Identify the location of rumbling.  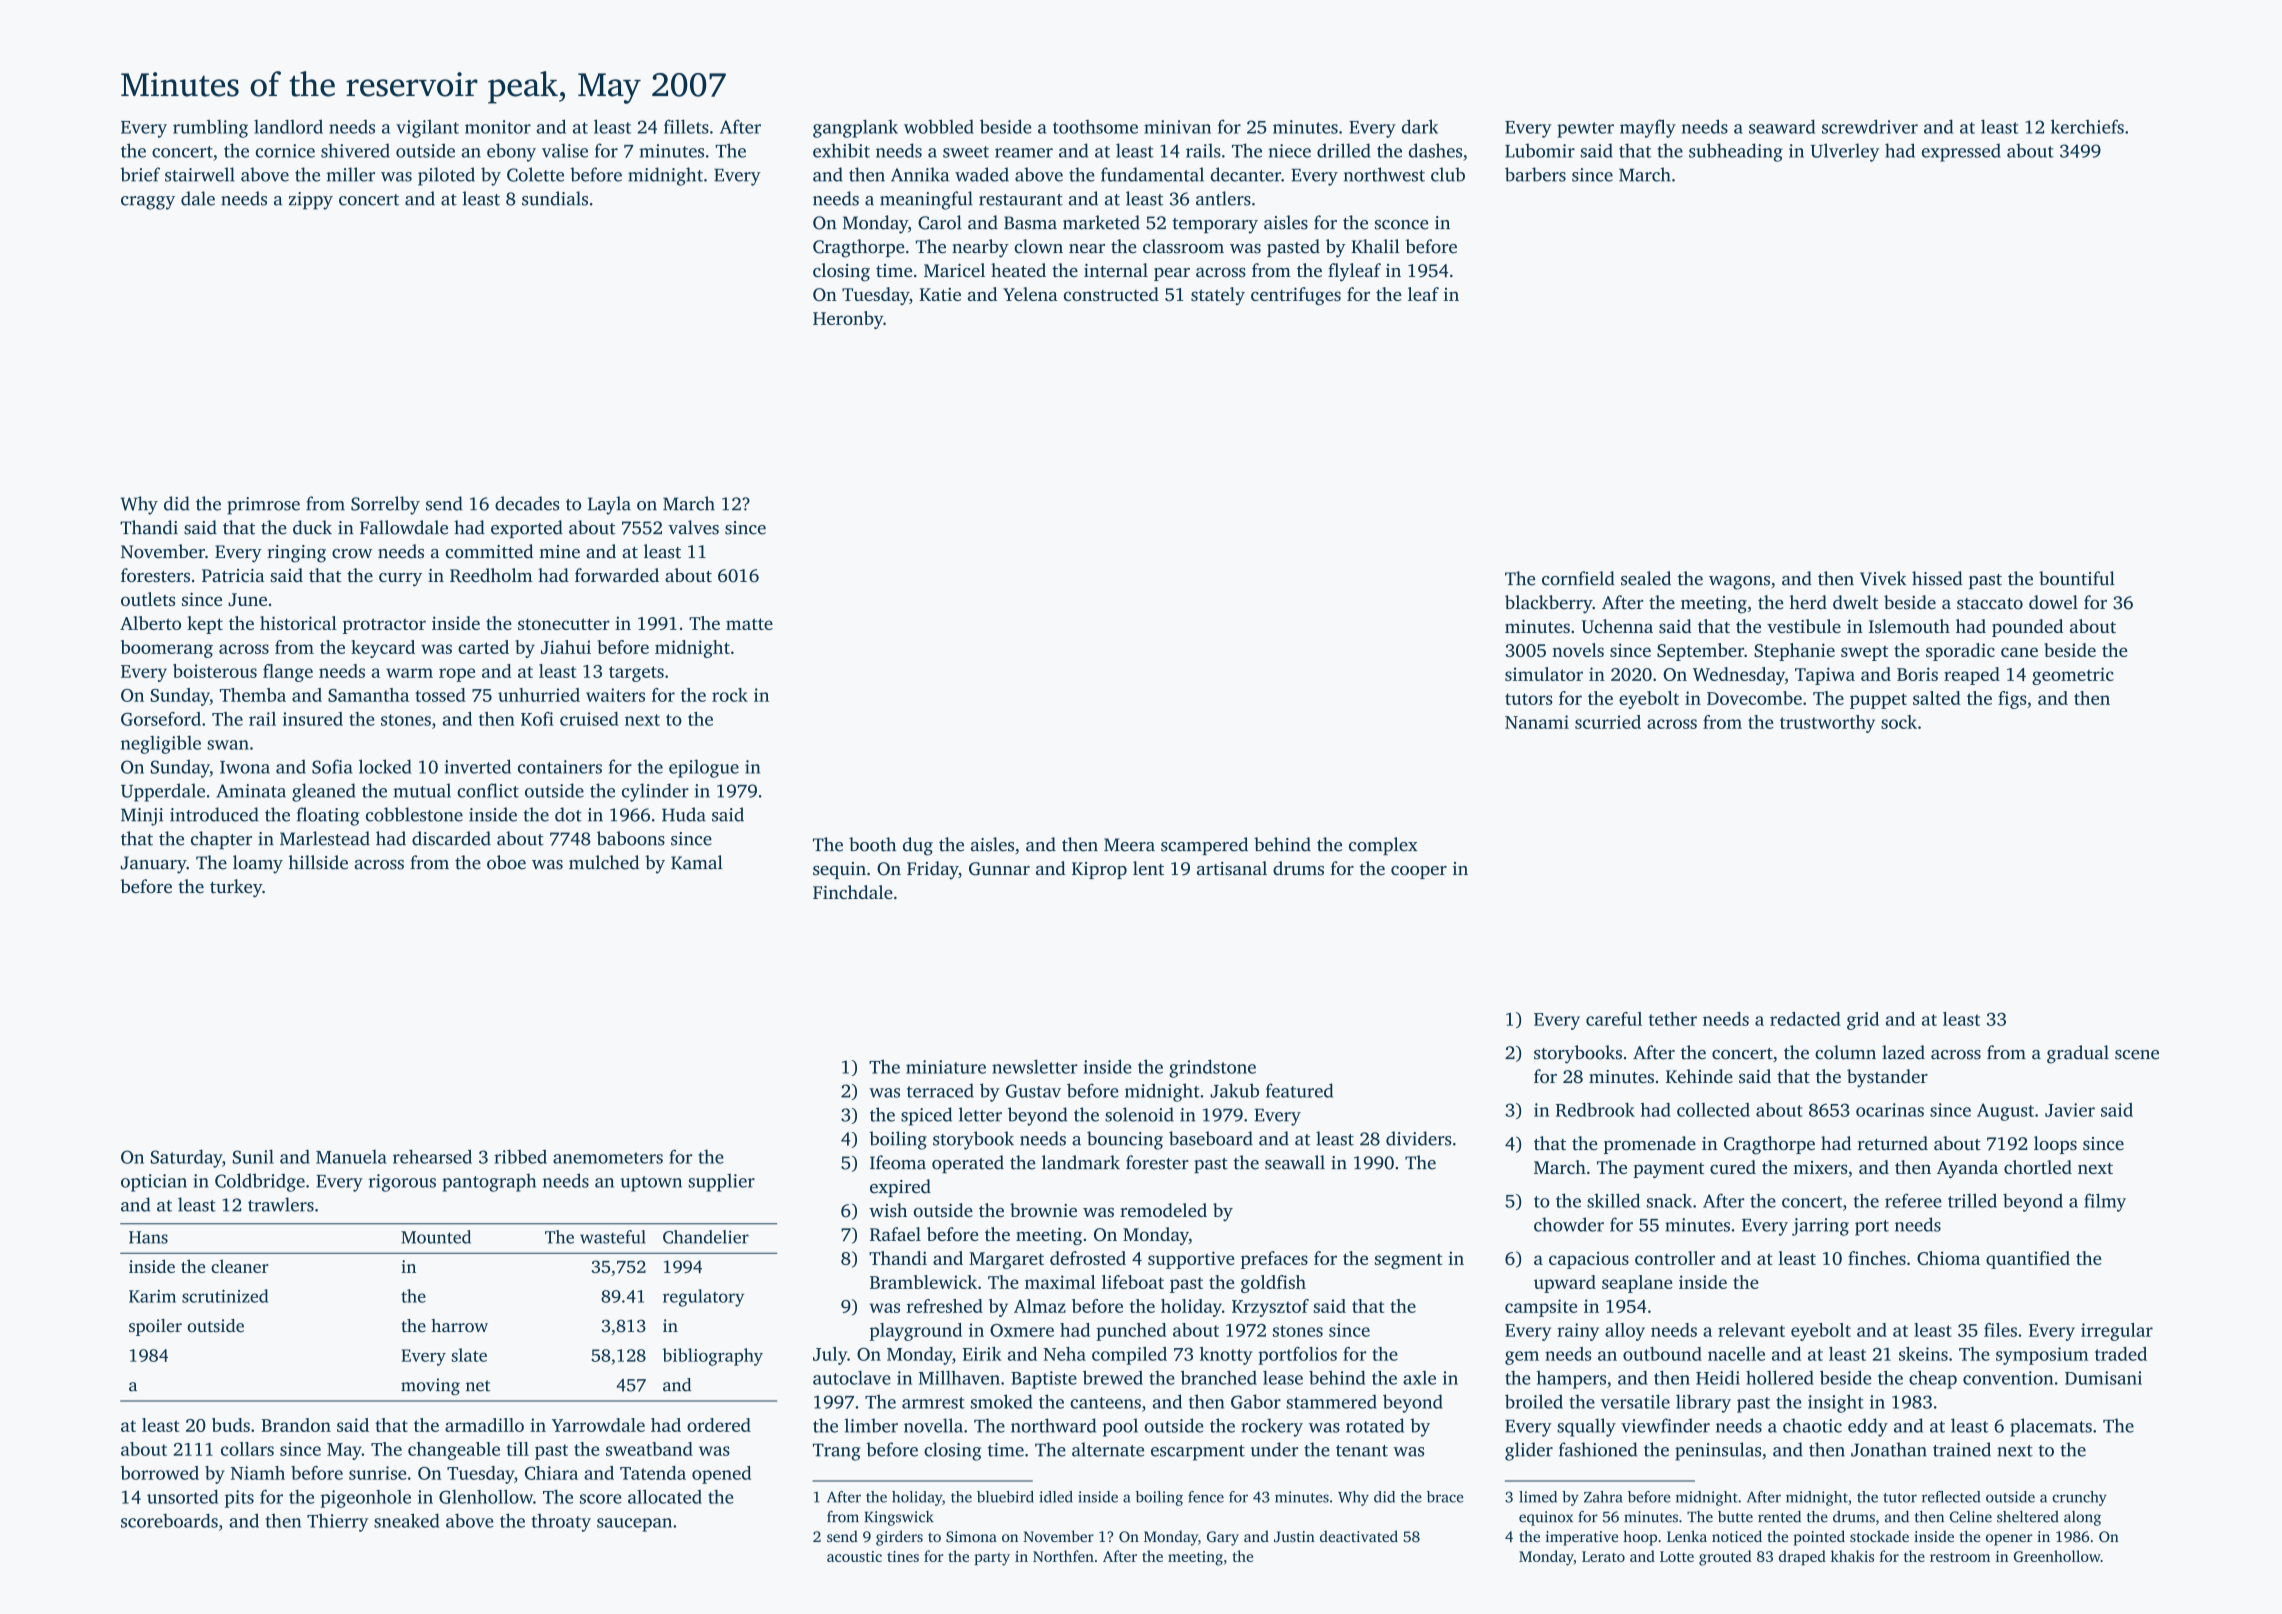
(210, 128).
